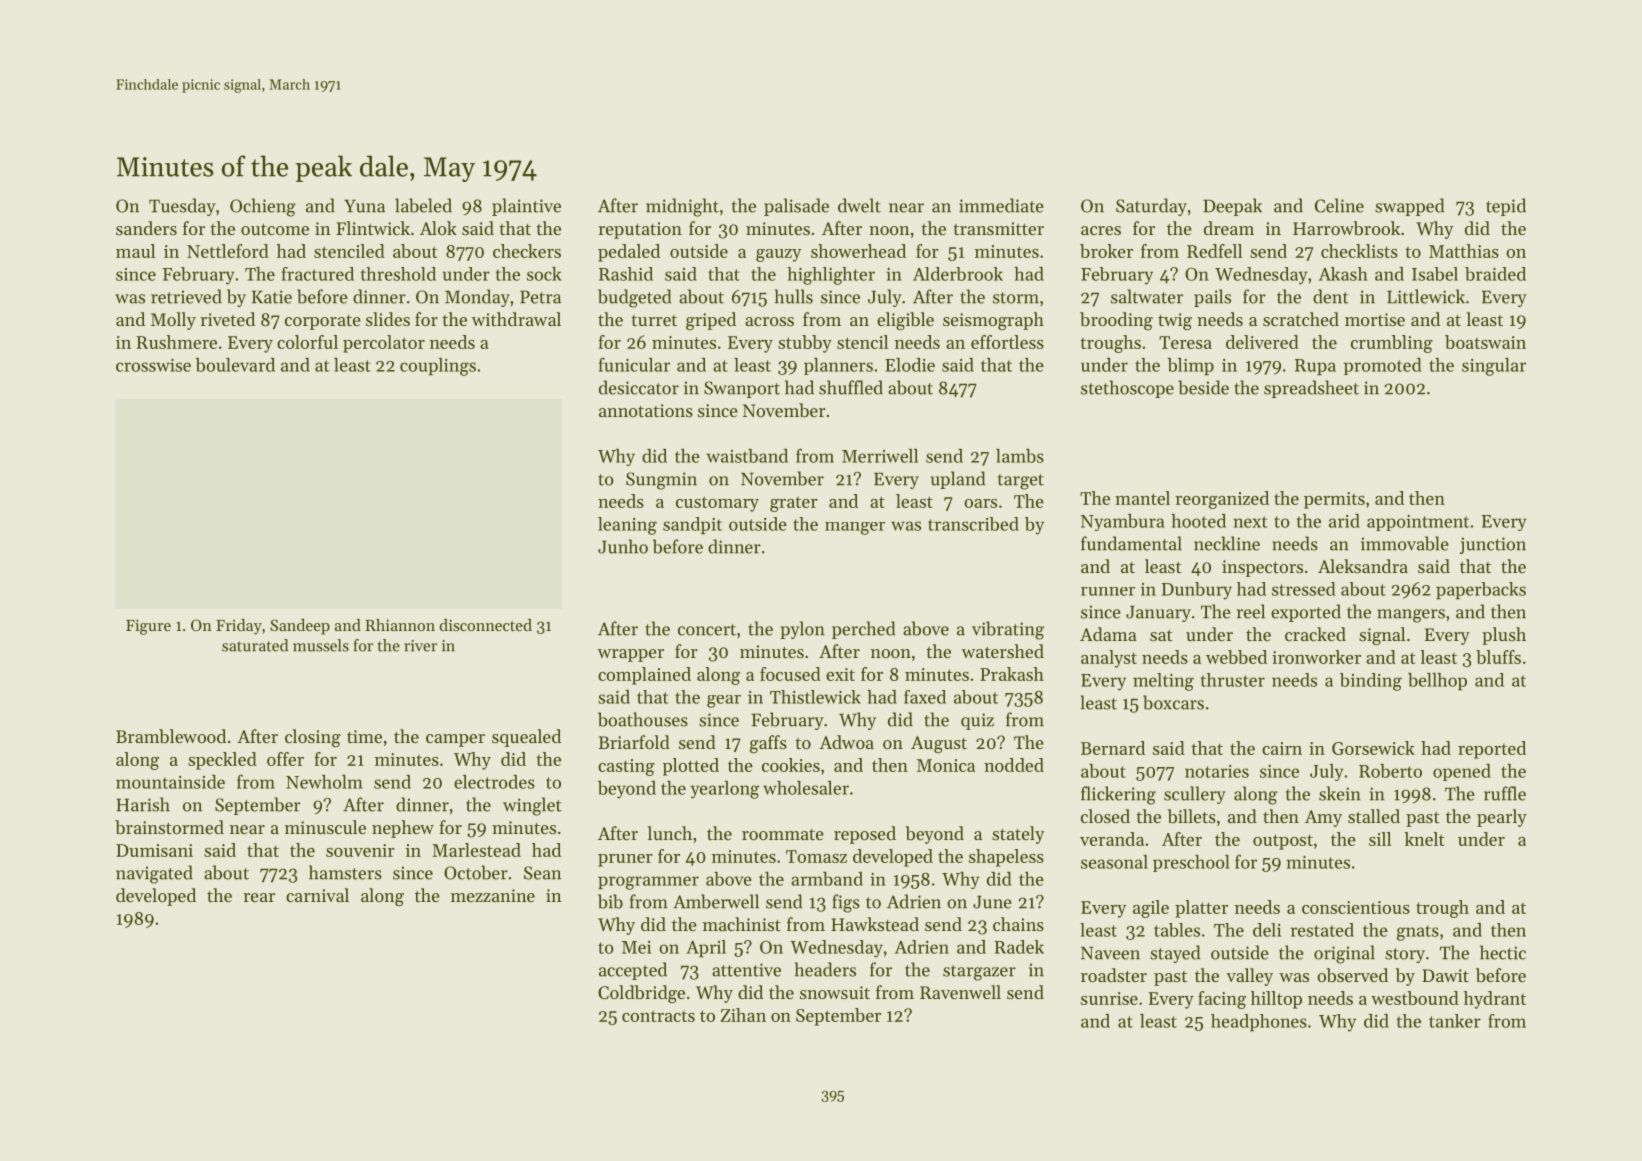  I want to click on transmitter, so click(998, 228).
